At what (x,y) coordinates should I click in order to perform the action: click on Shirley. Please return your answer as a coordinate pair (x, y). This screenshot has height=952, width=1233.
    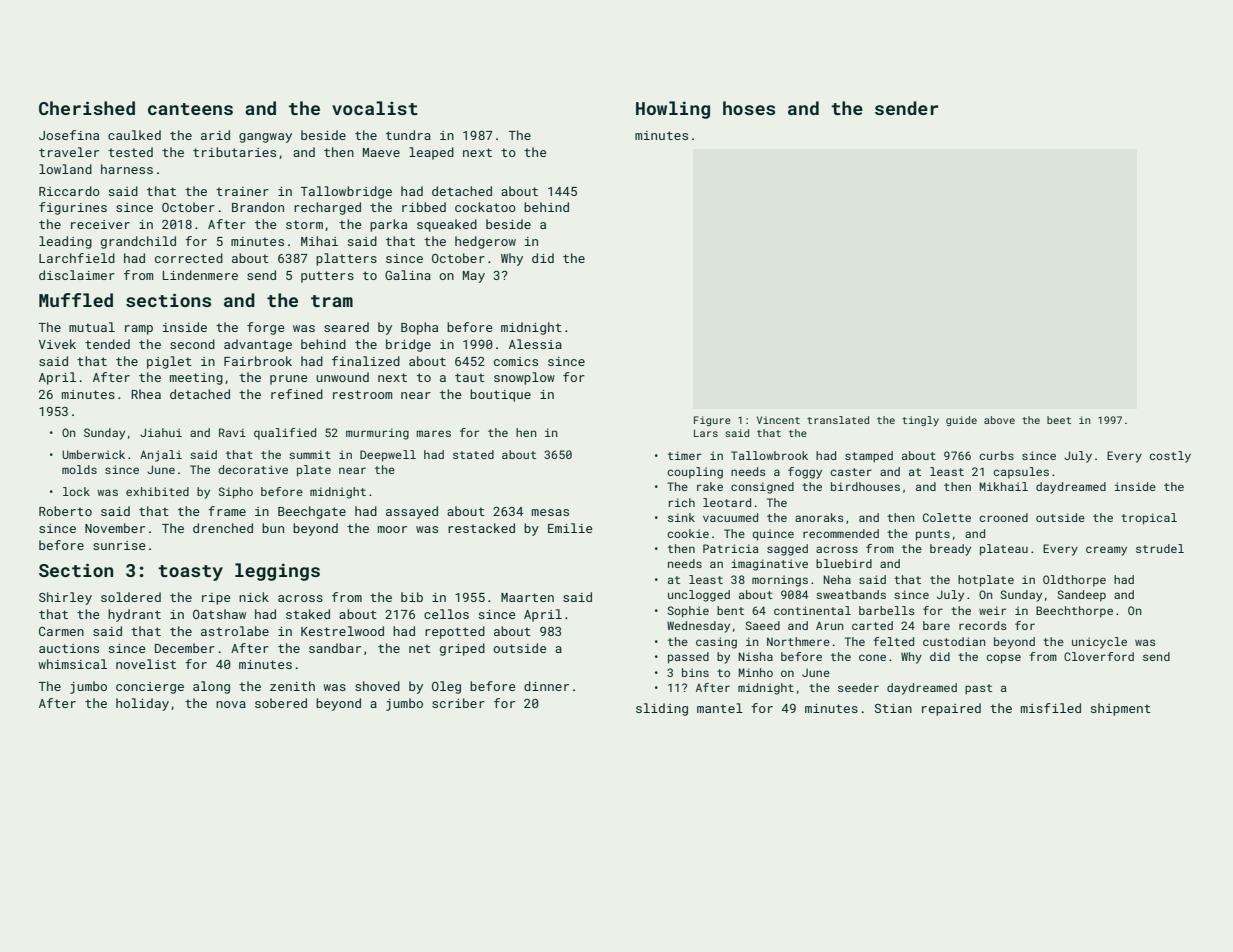
    Looking at the image, I should click on (65, 598).
